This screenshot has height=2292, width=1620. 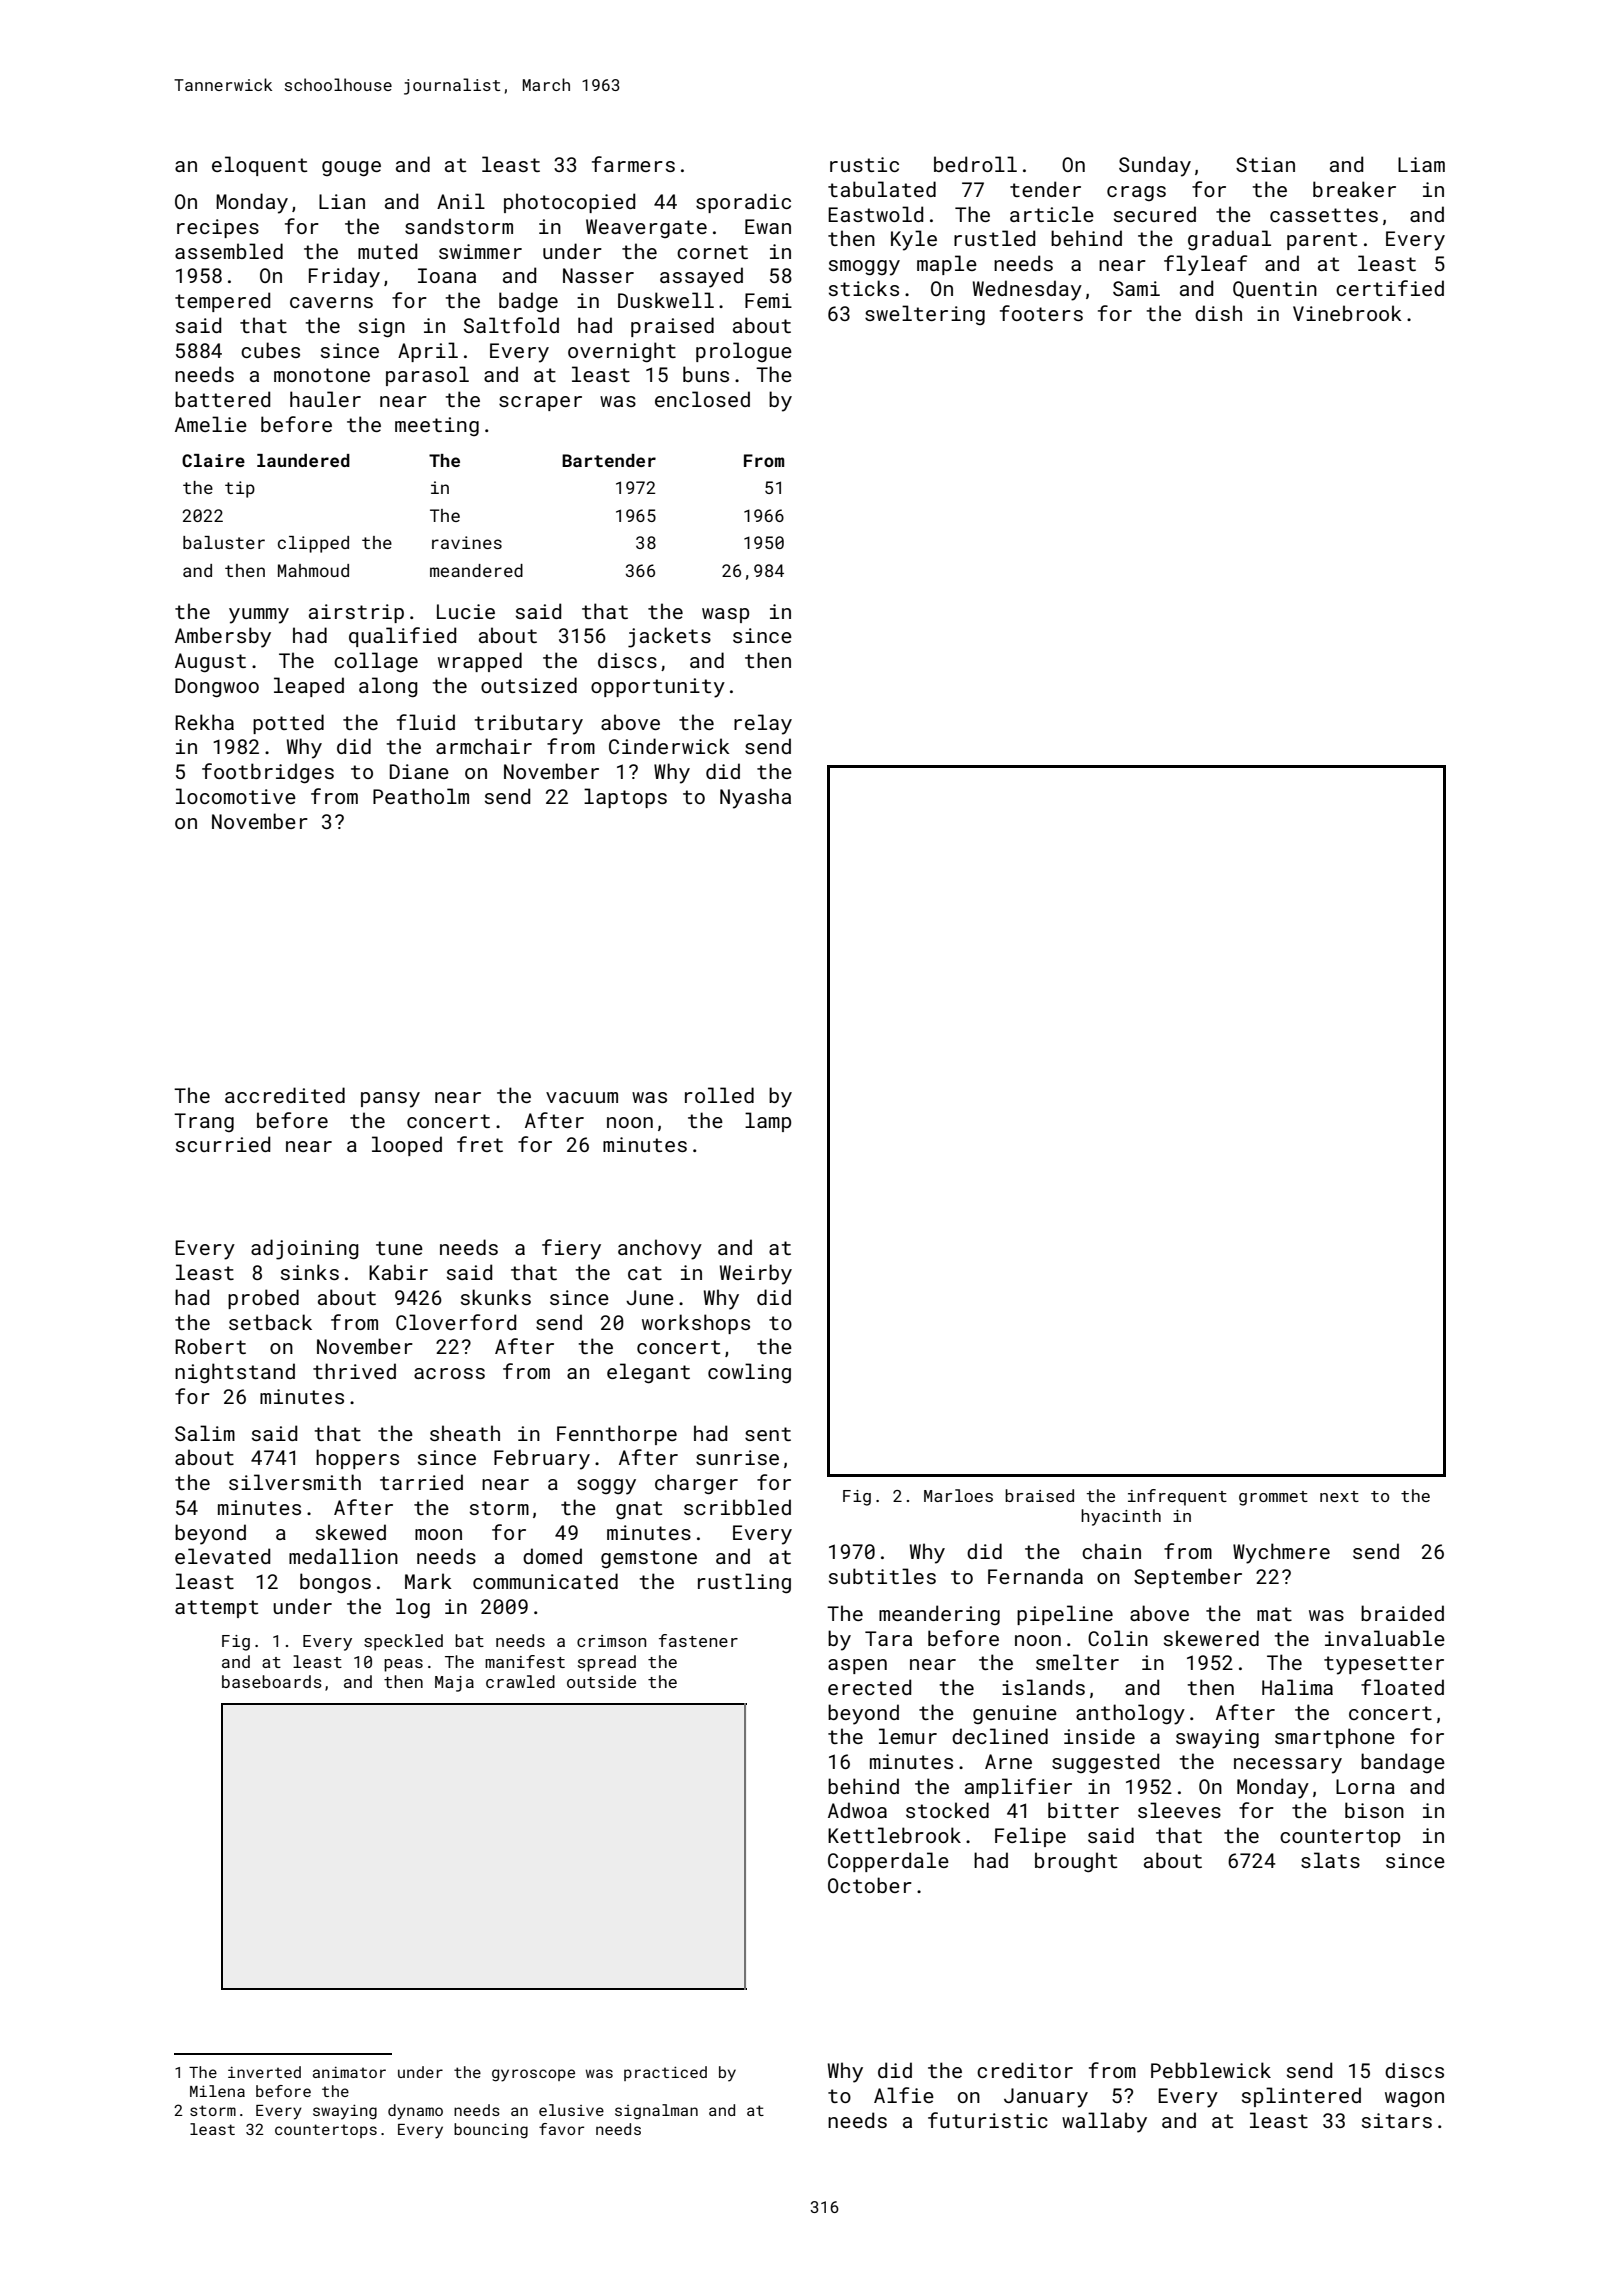 What do you see at coordinates (975, 164) in the screenshot?
I see `bedroll` at bounding box center [975, 164].
